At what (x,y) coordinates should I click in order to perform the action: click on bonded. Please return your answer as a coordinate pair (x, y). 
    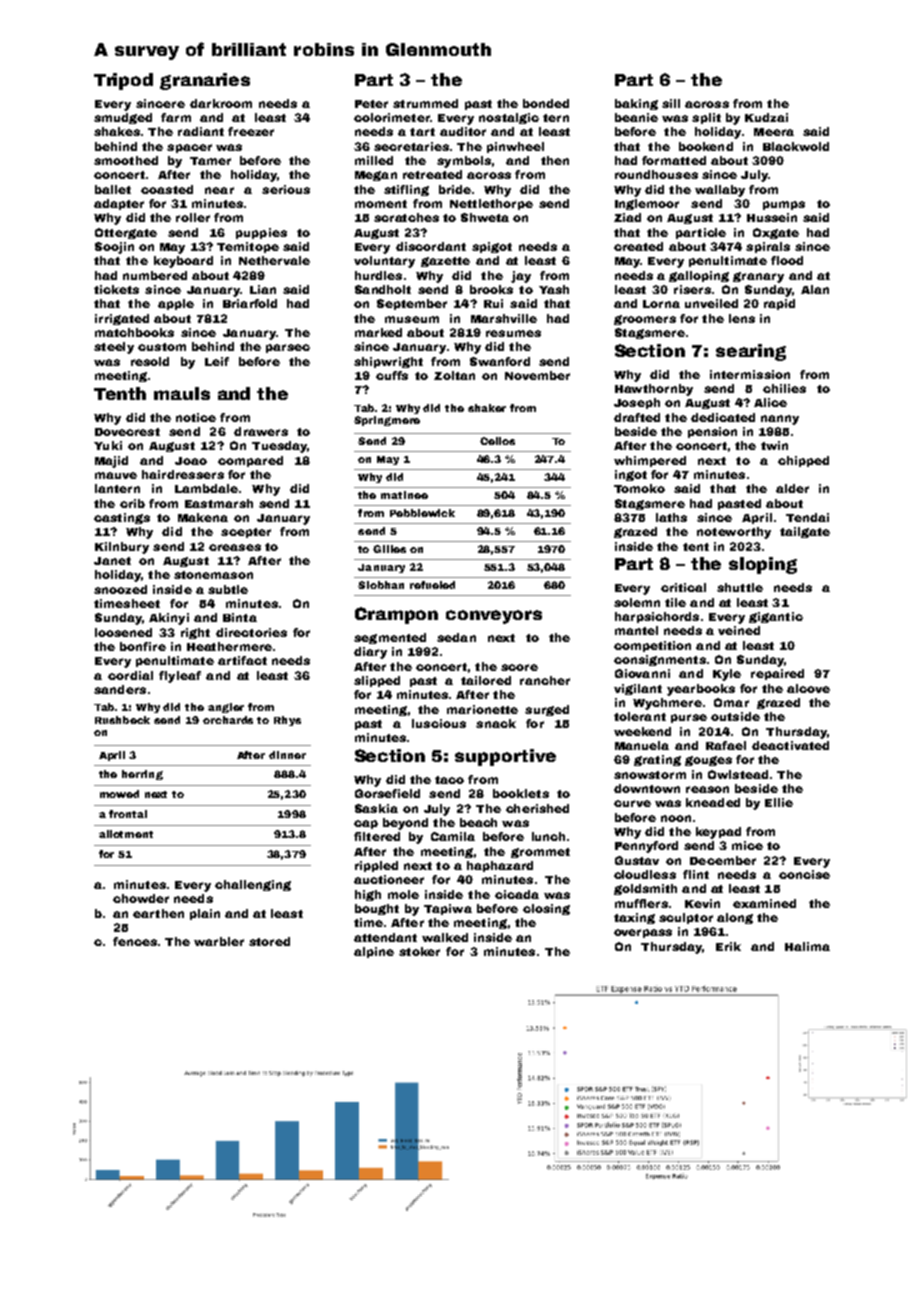
    Looking at the image, I should click on (546, 103).
